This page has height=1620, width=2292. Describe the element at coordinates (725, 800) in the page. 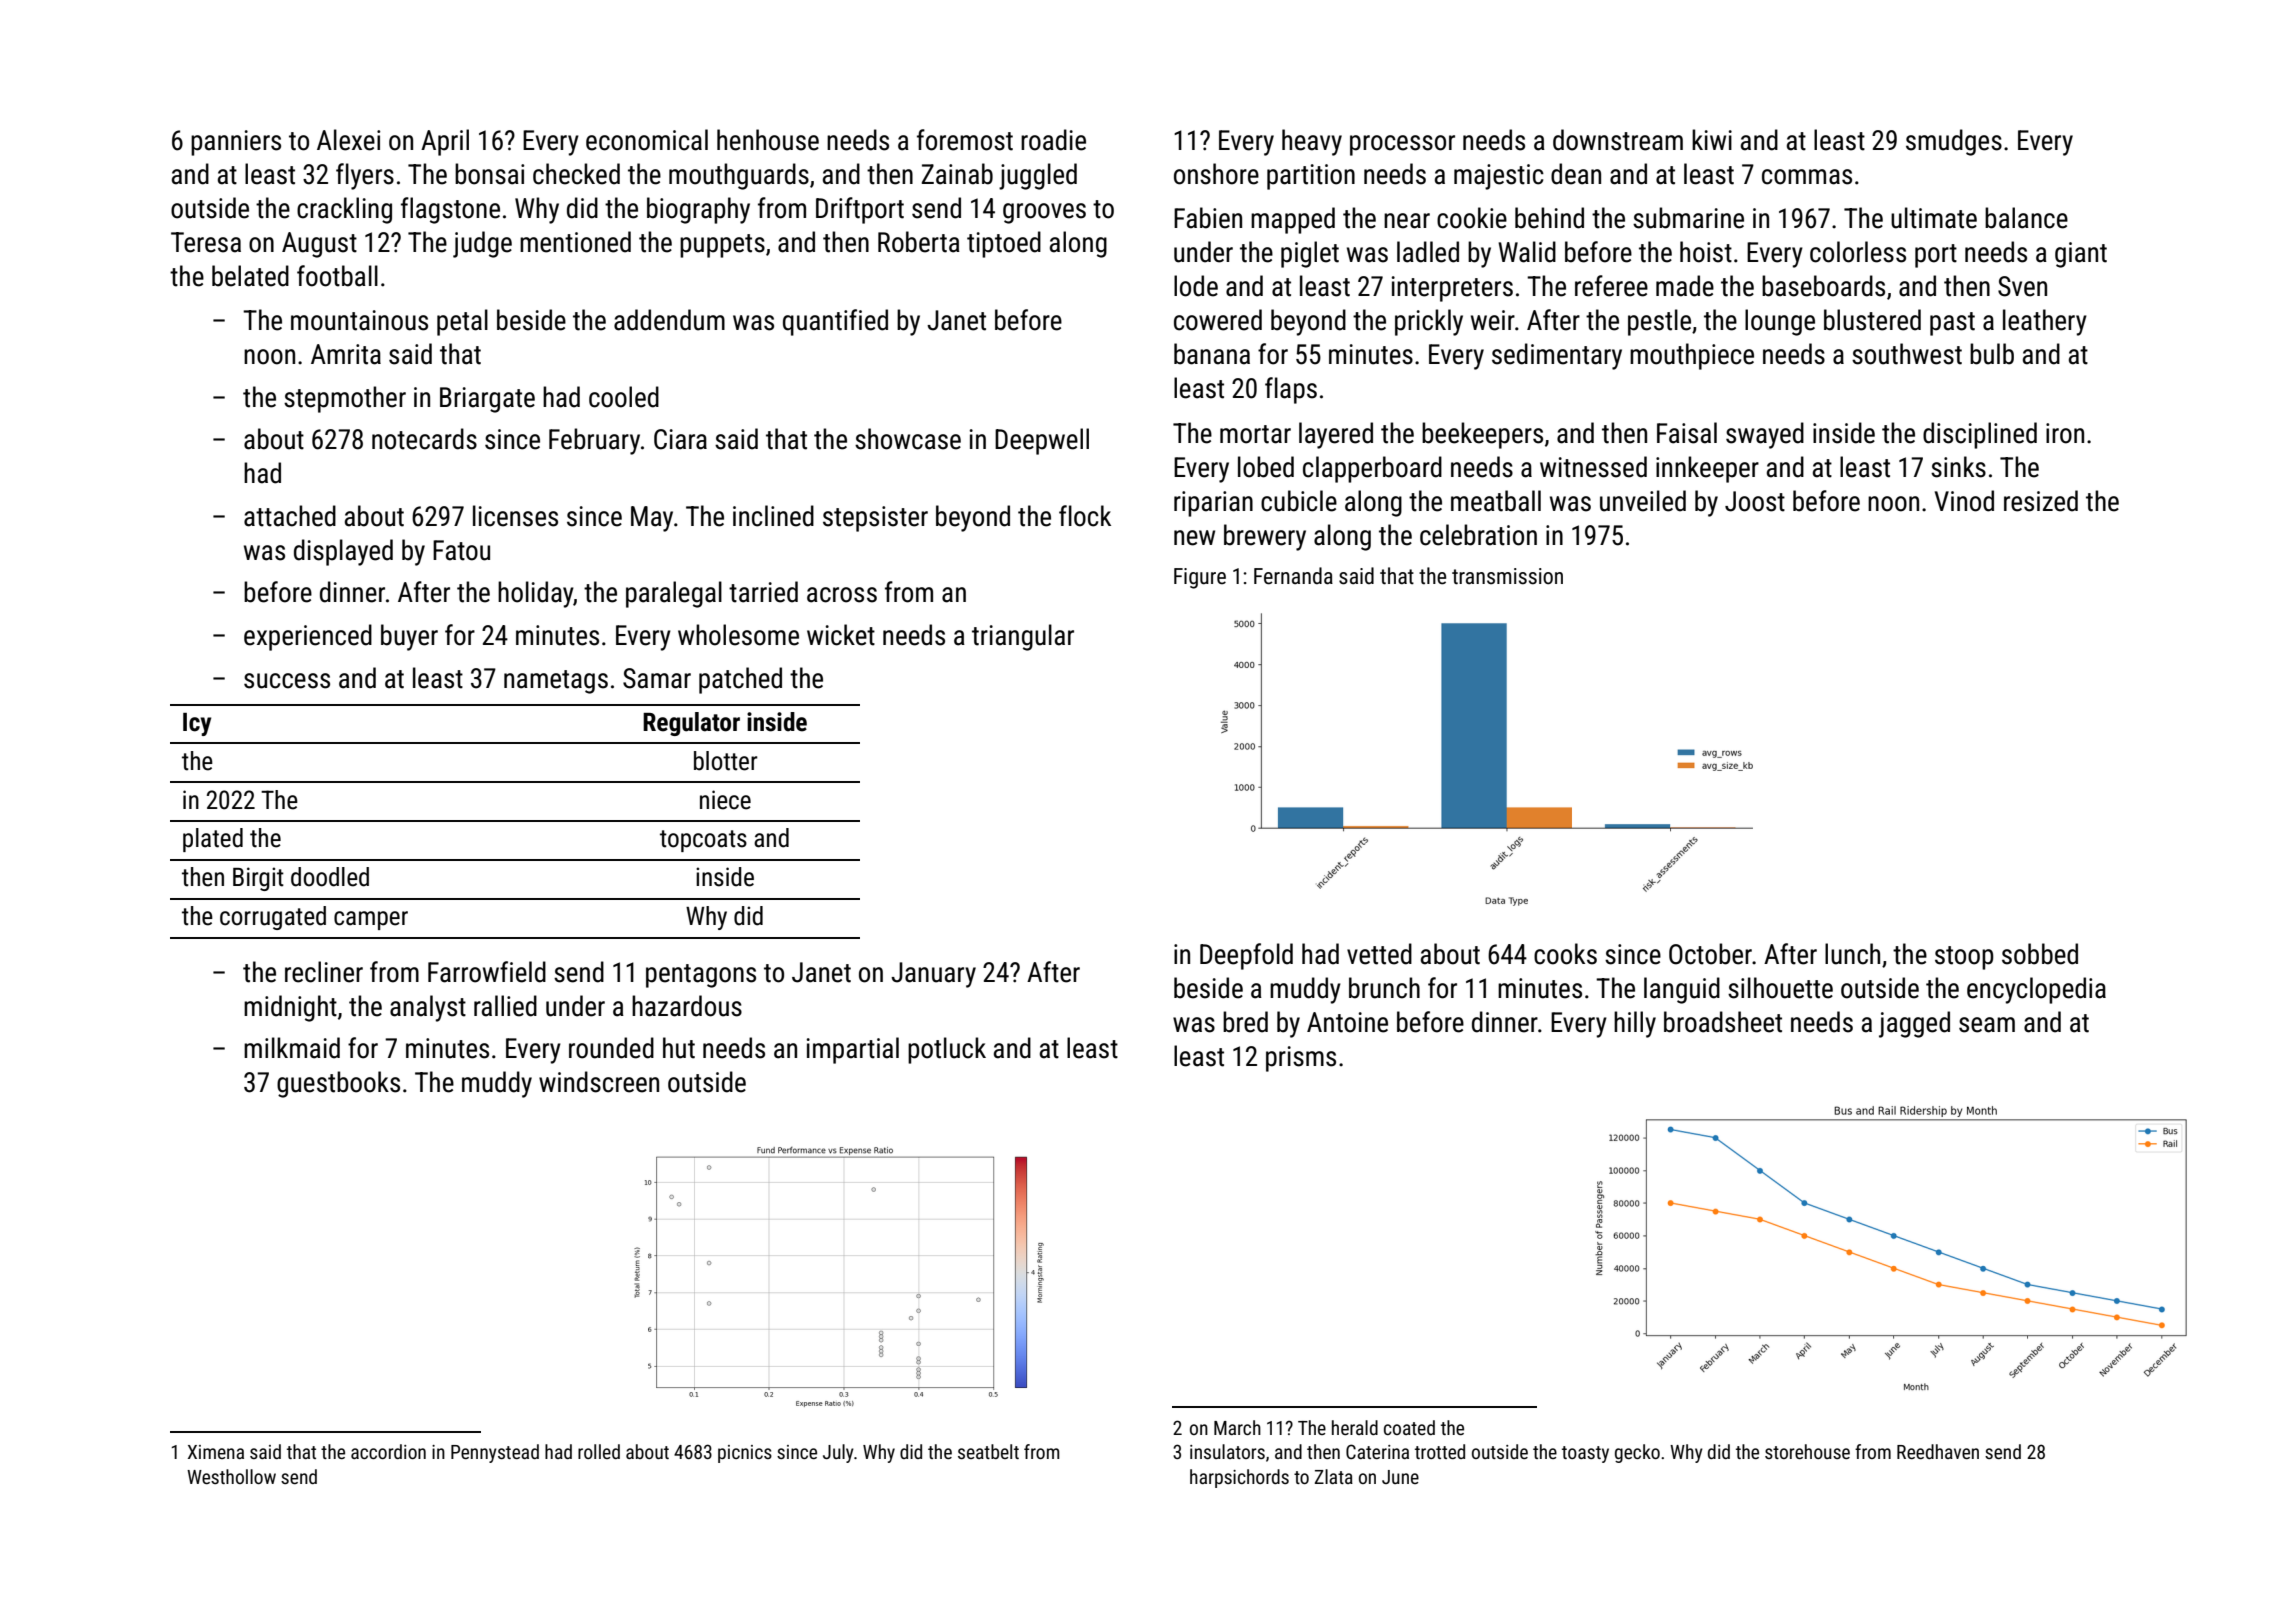

I see `niece` at that location.
